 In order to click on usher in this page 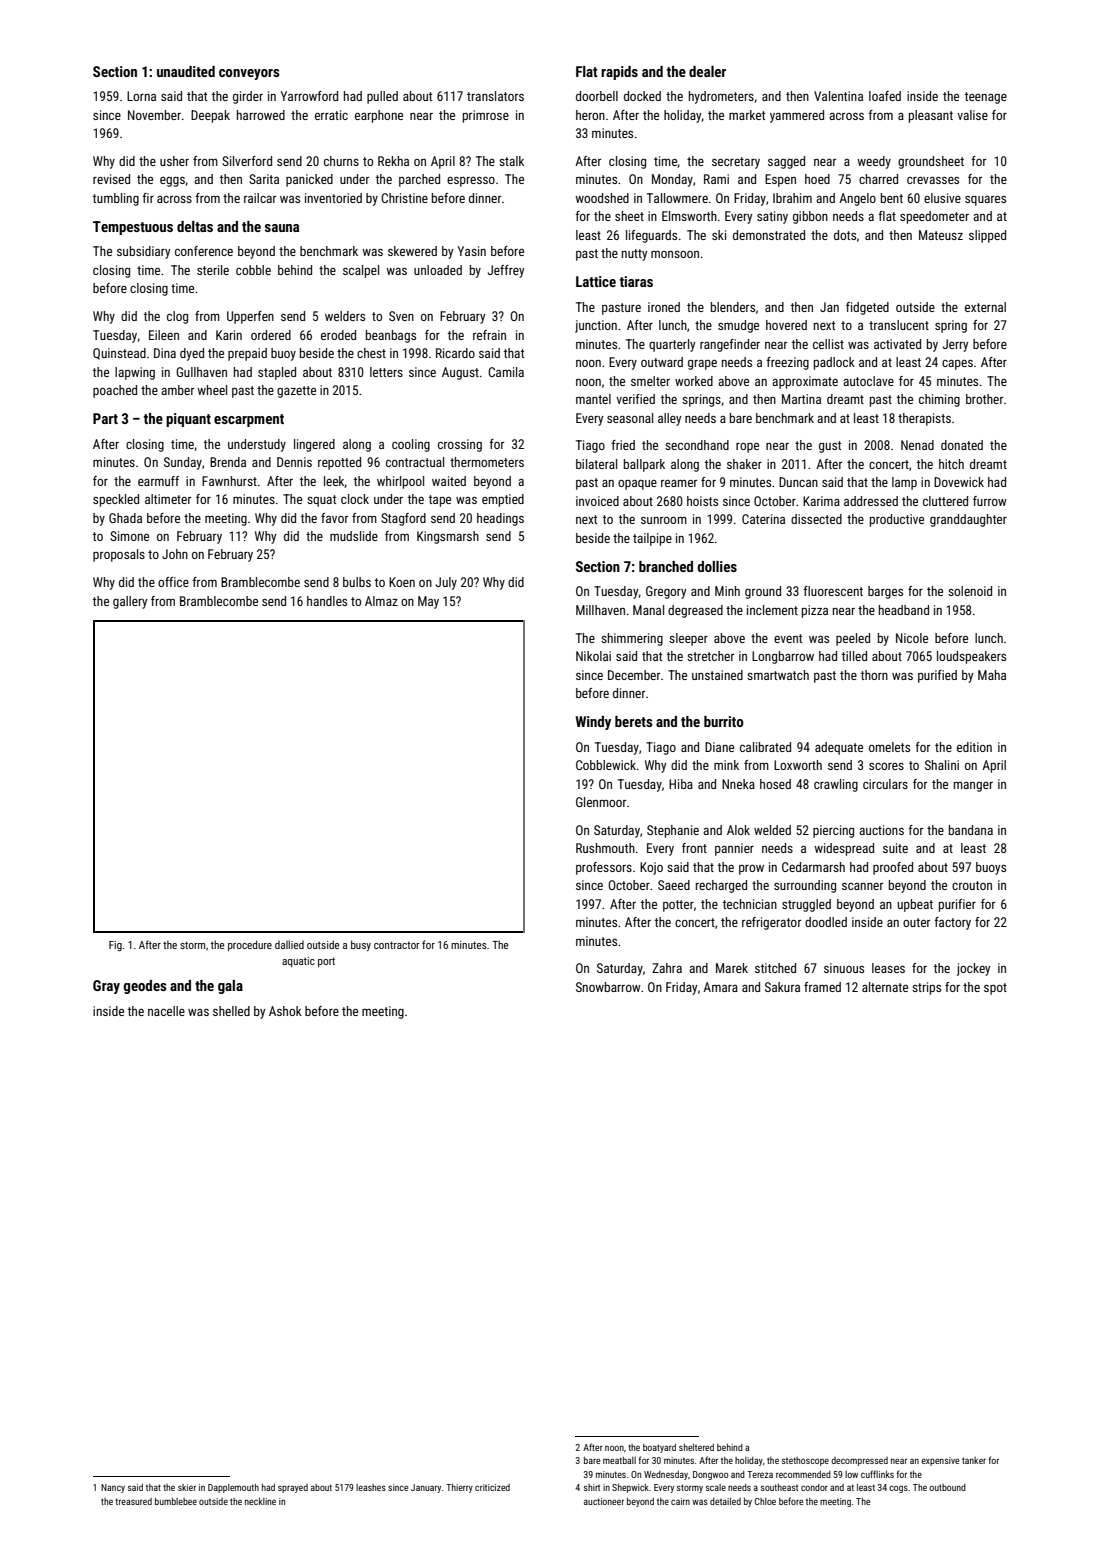, I will do `click(174, 161)`.
